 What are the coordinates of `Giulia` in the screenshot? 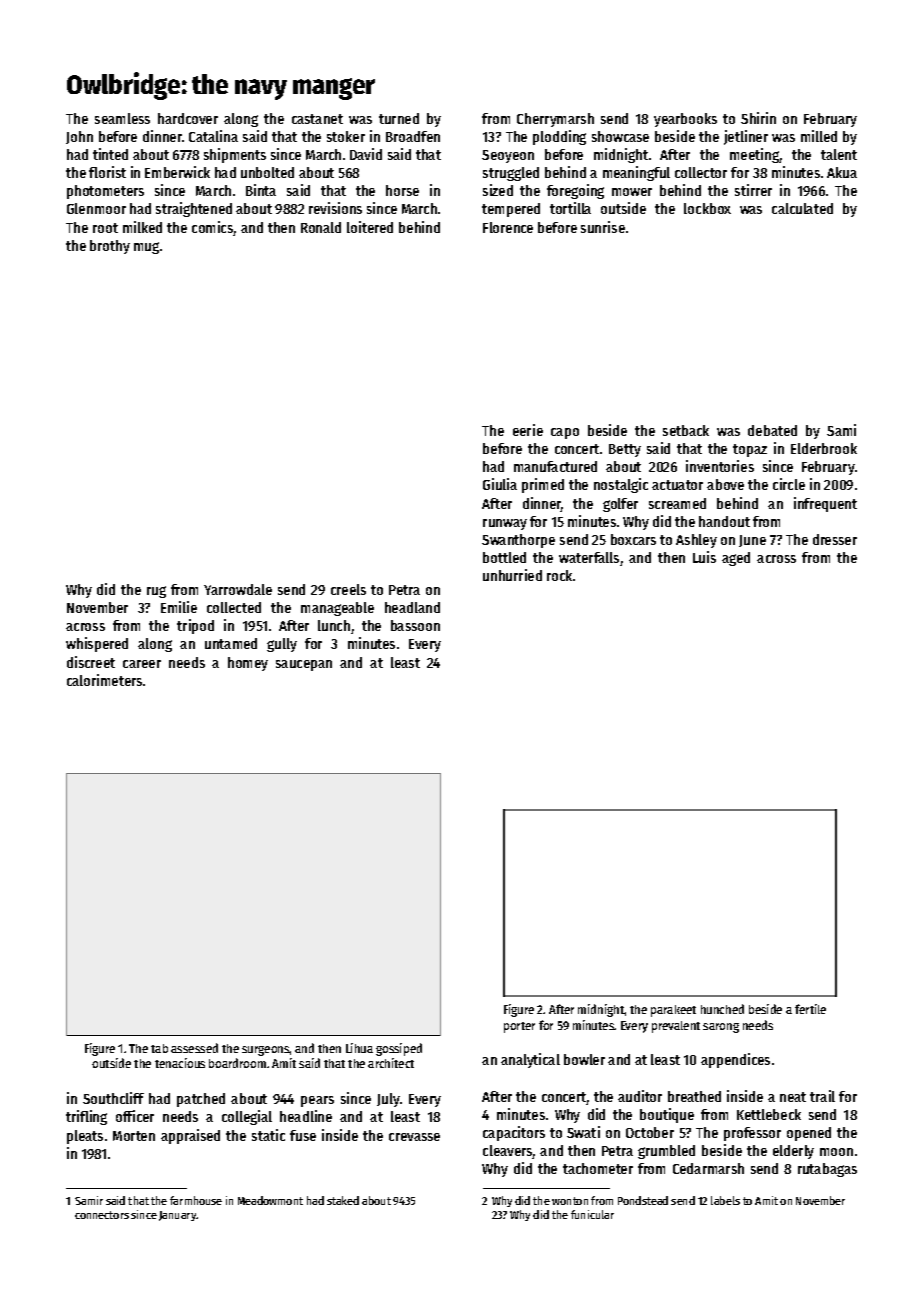 It's located at (500, 484).
